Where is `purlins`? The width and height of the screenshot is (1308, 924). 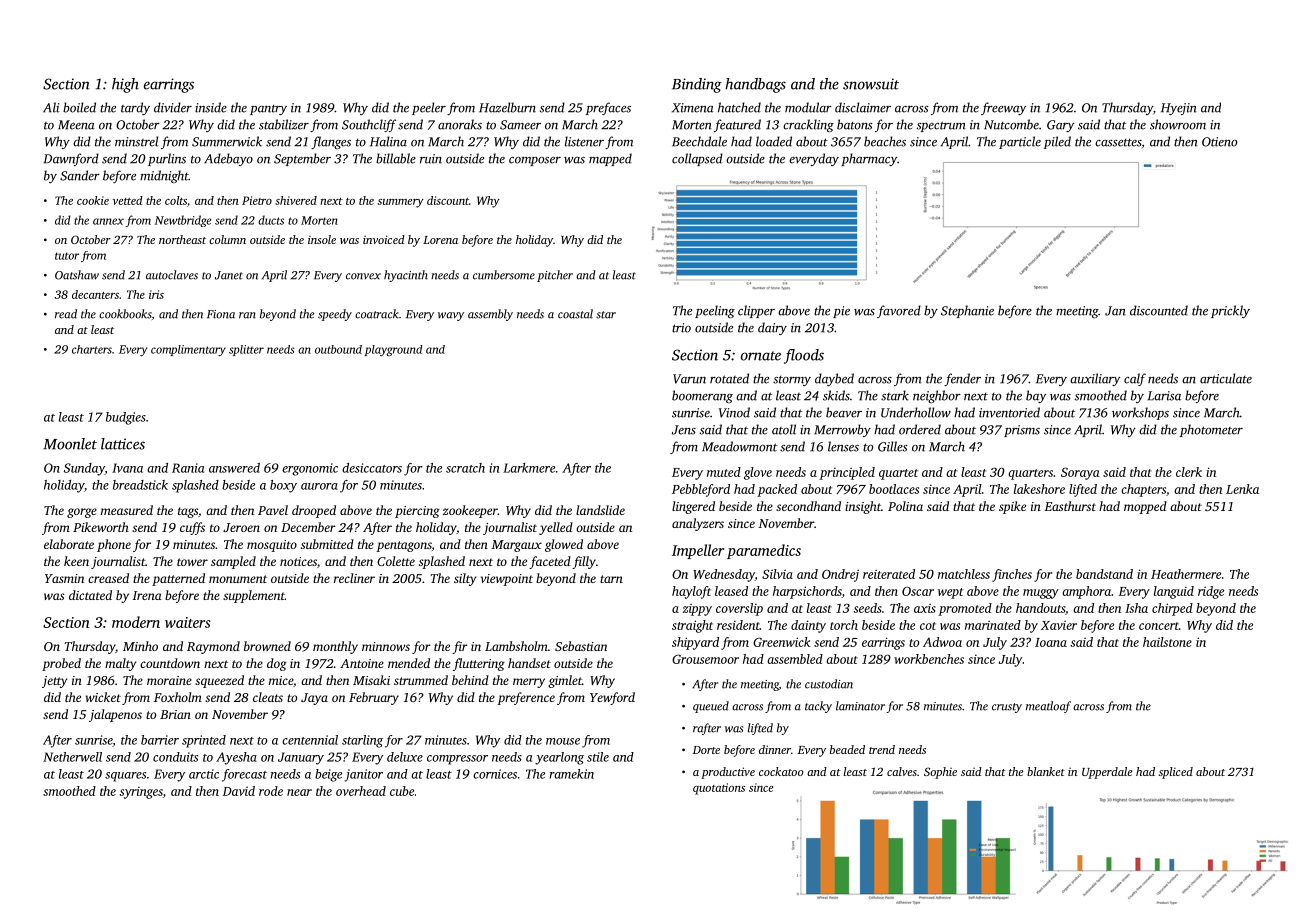
purlins is located at coordinates (167, 159).
